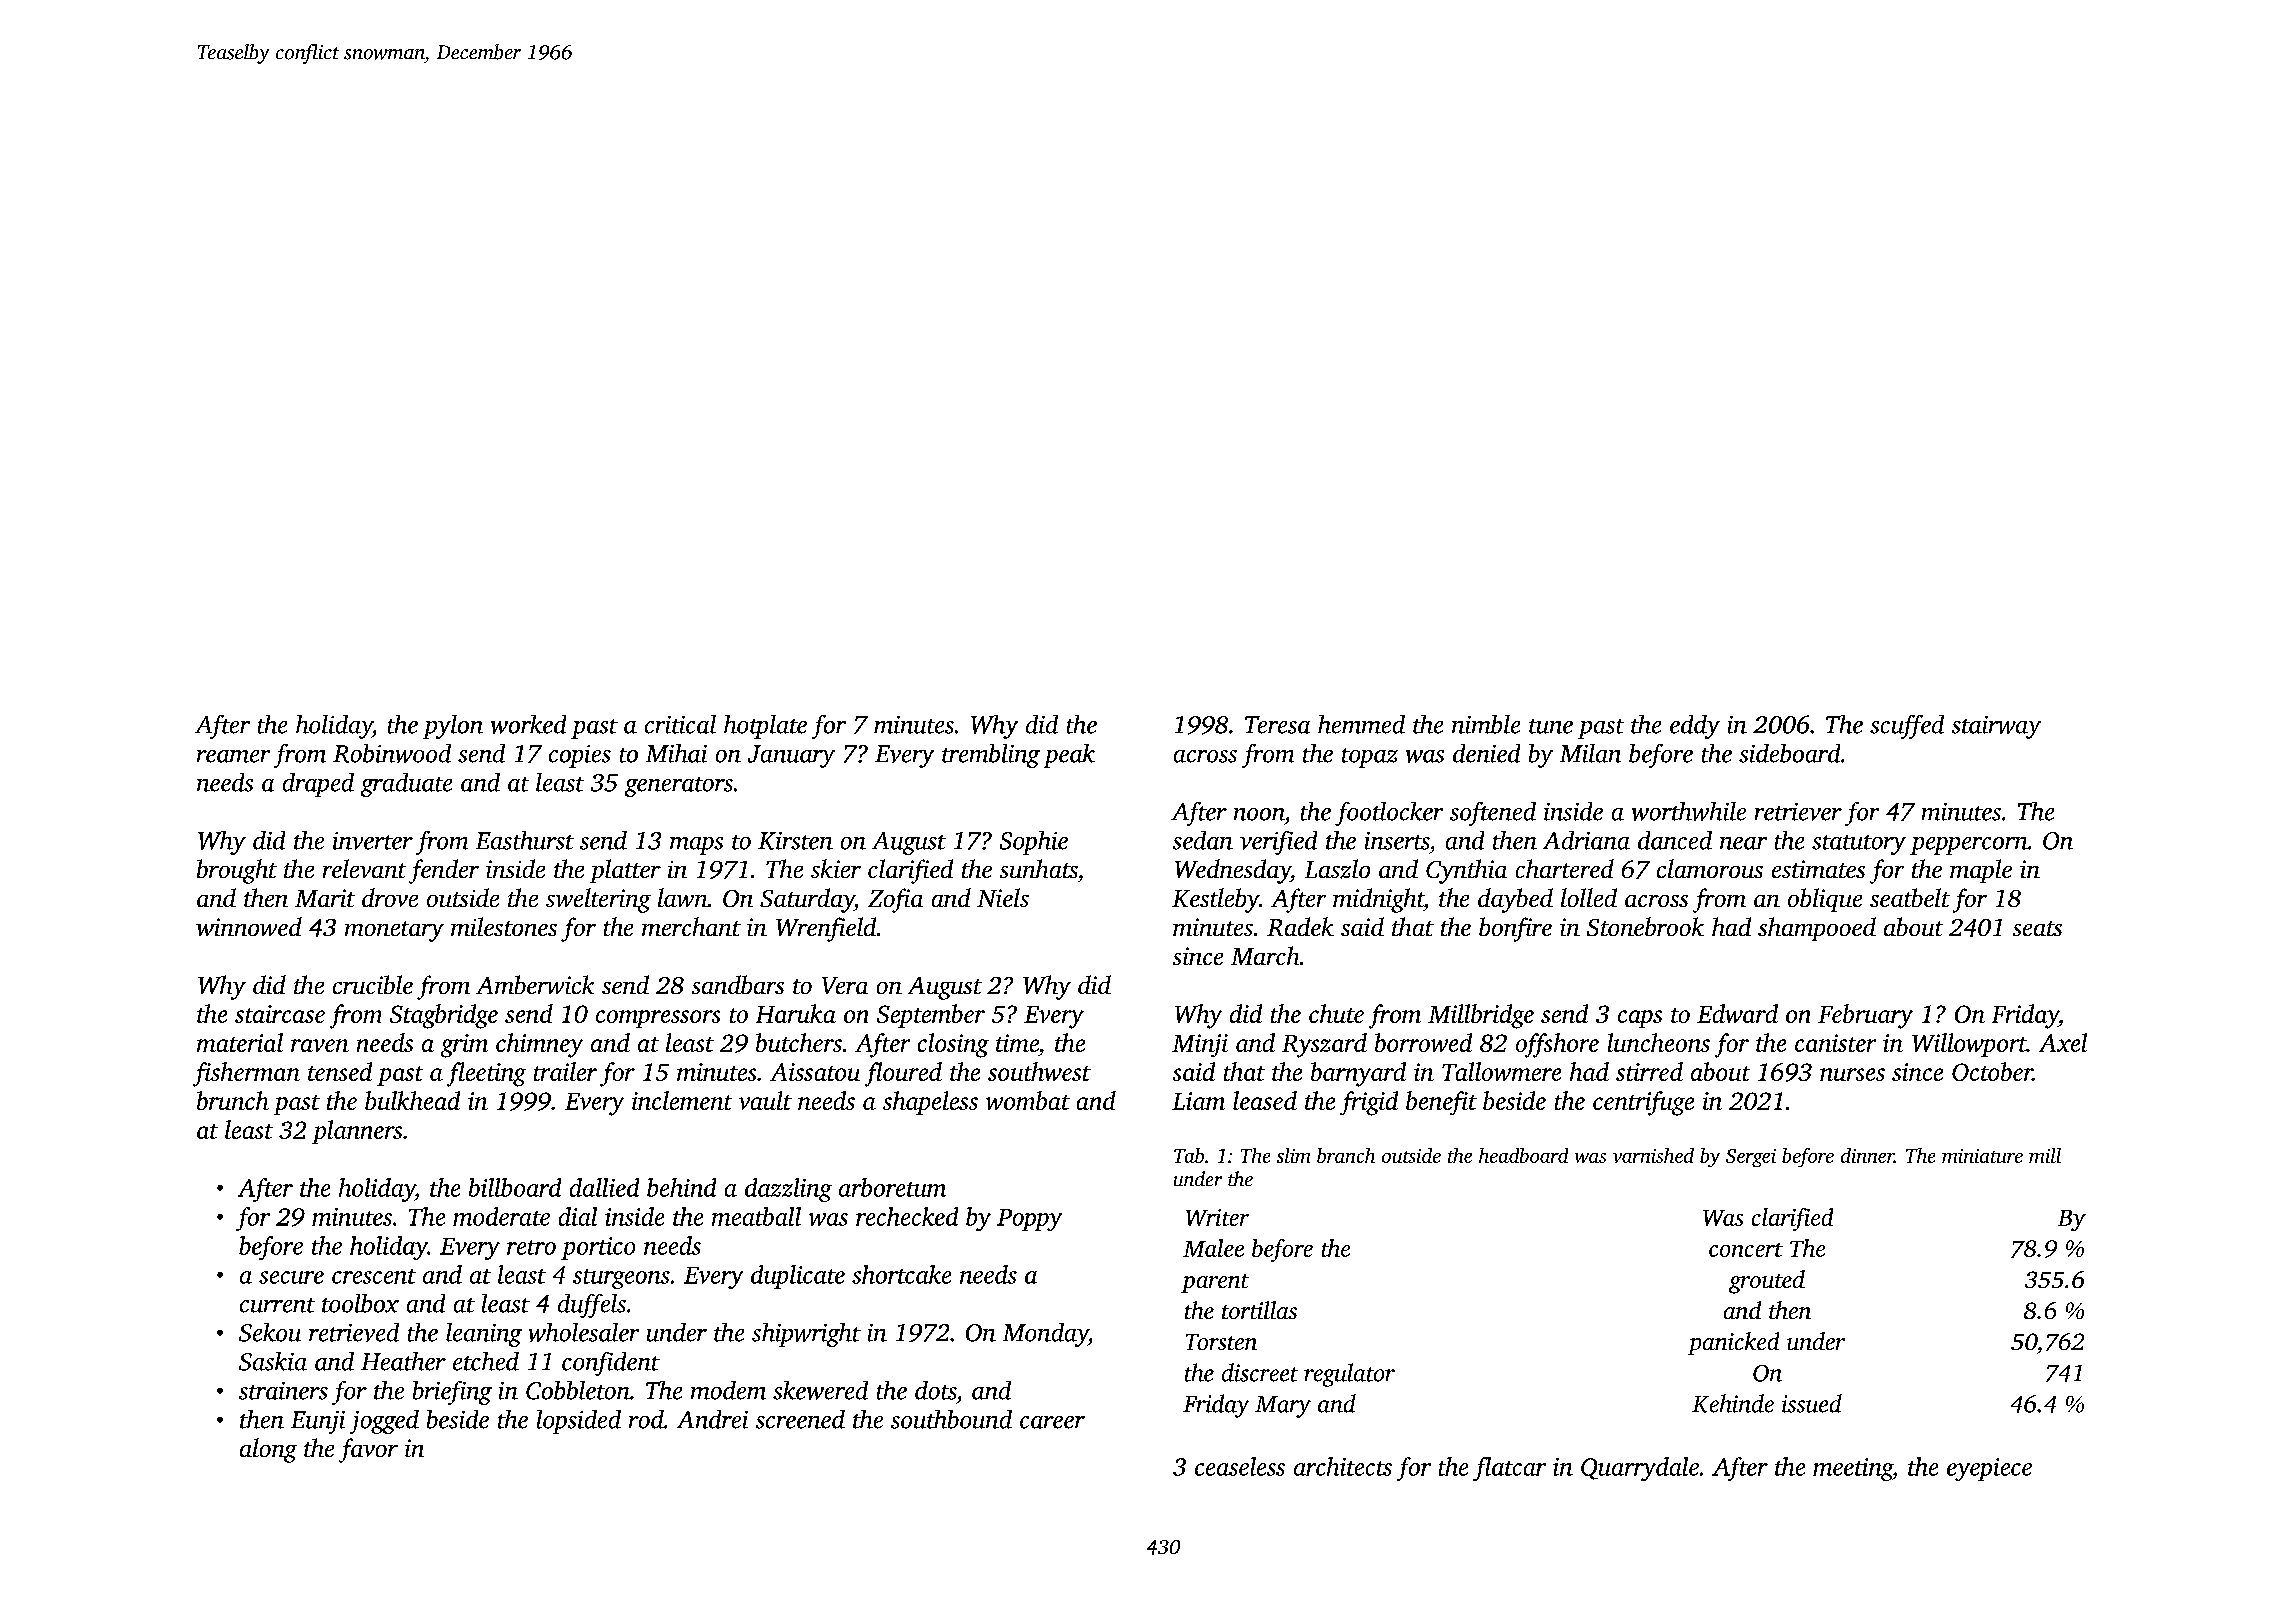  Describe the element at coordinates (531, 1247) in the screenshot. I see `retro` at that location.
